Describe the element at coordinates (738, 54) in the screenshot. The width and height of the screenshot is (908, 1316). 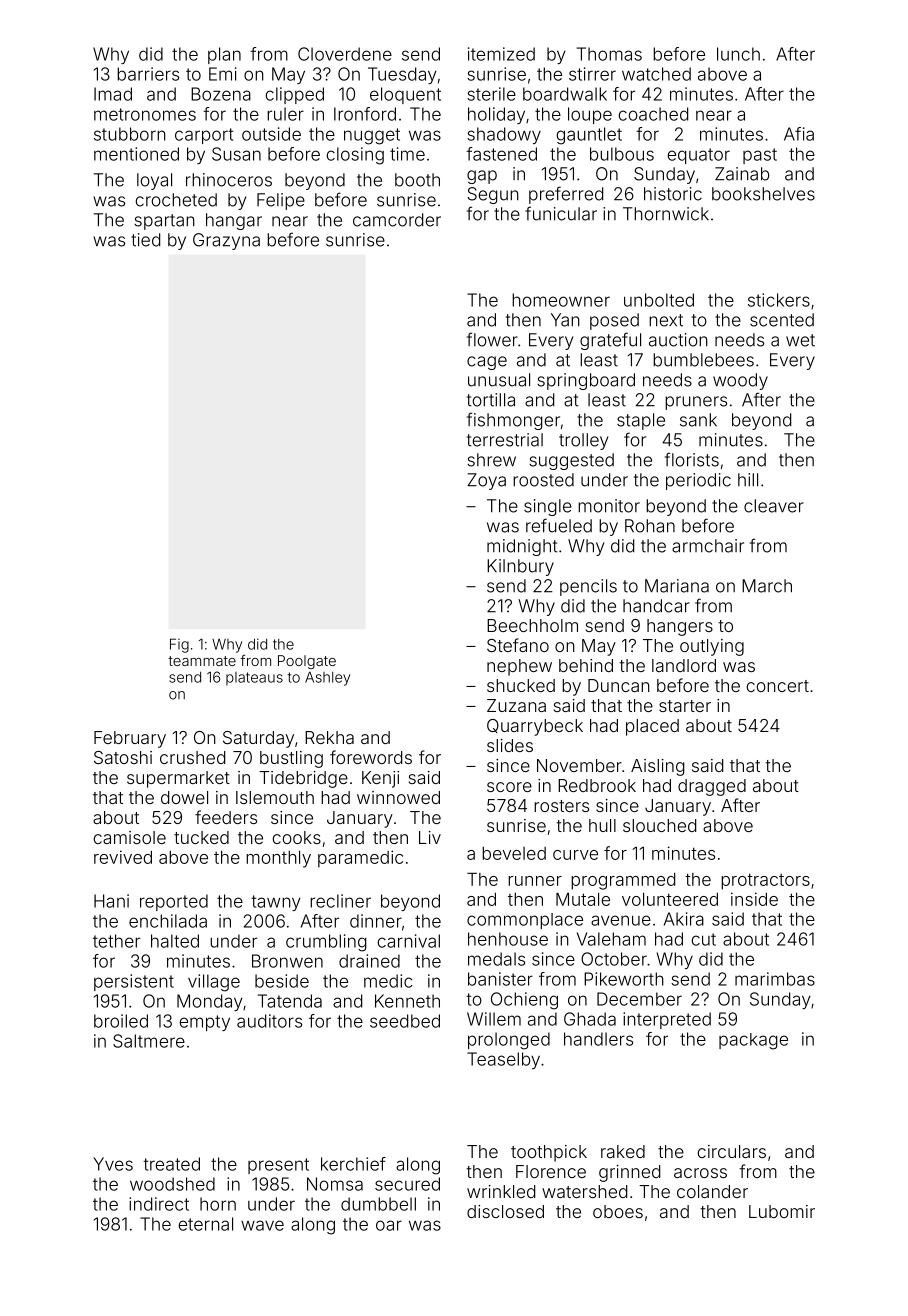
I see `lunch` at that location.
